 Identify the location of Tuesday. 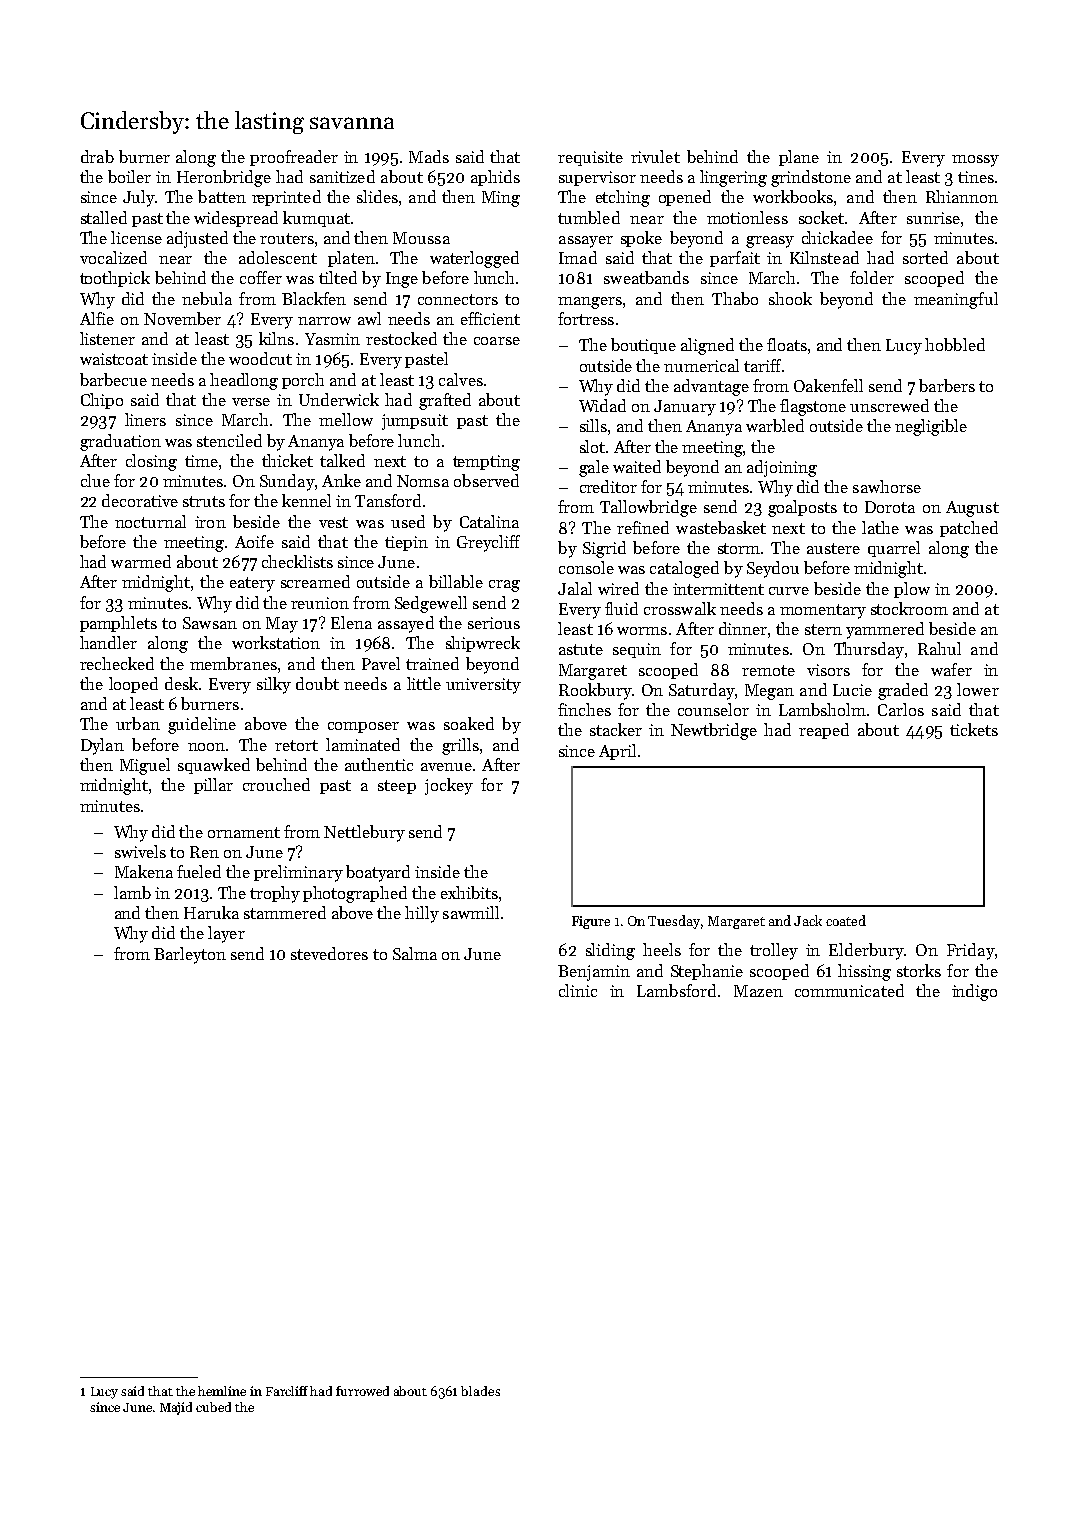
(674, 922).
